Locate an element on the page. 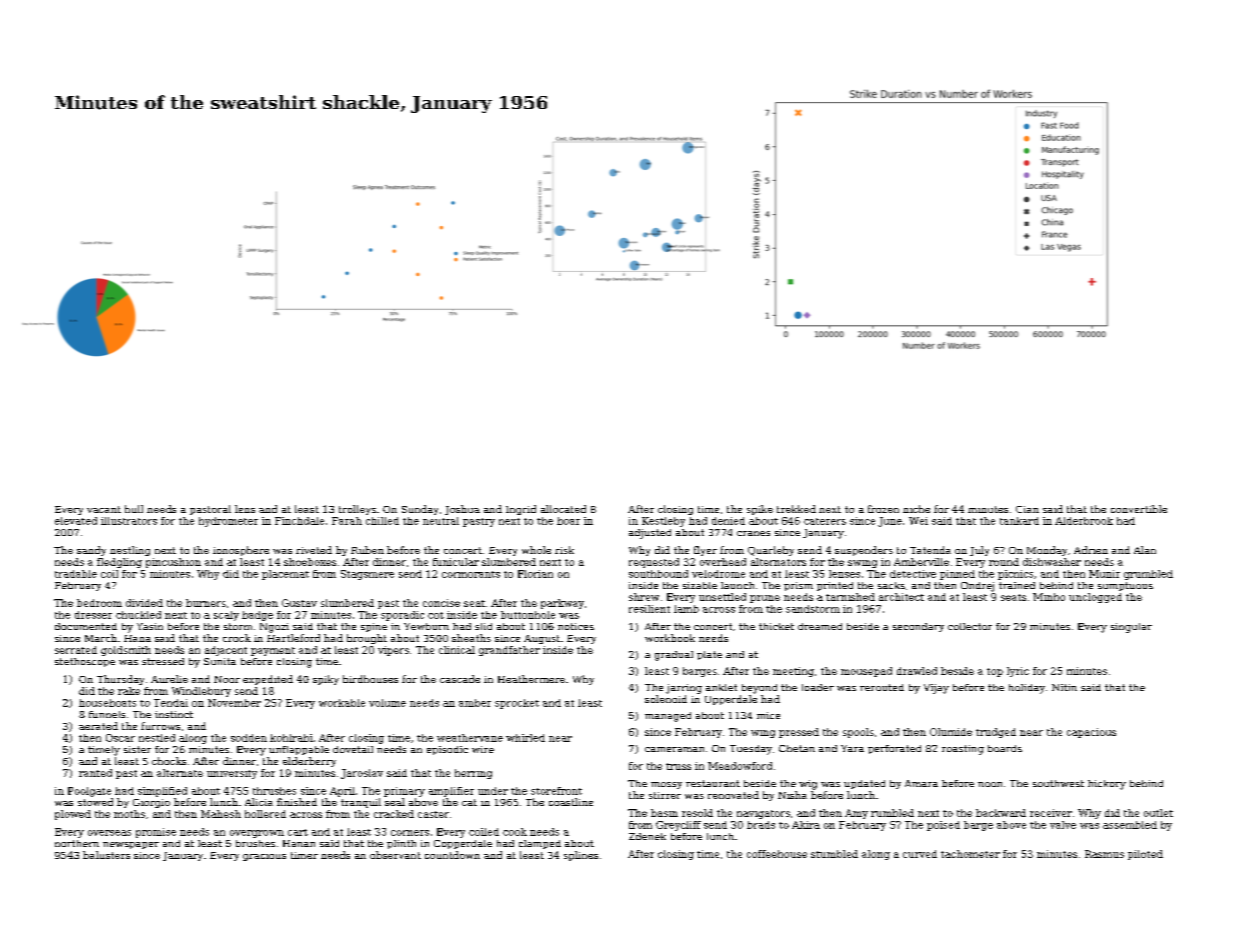 The height and width of the document is (952, 1233). trekked is located at coordinates (796, 509).
